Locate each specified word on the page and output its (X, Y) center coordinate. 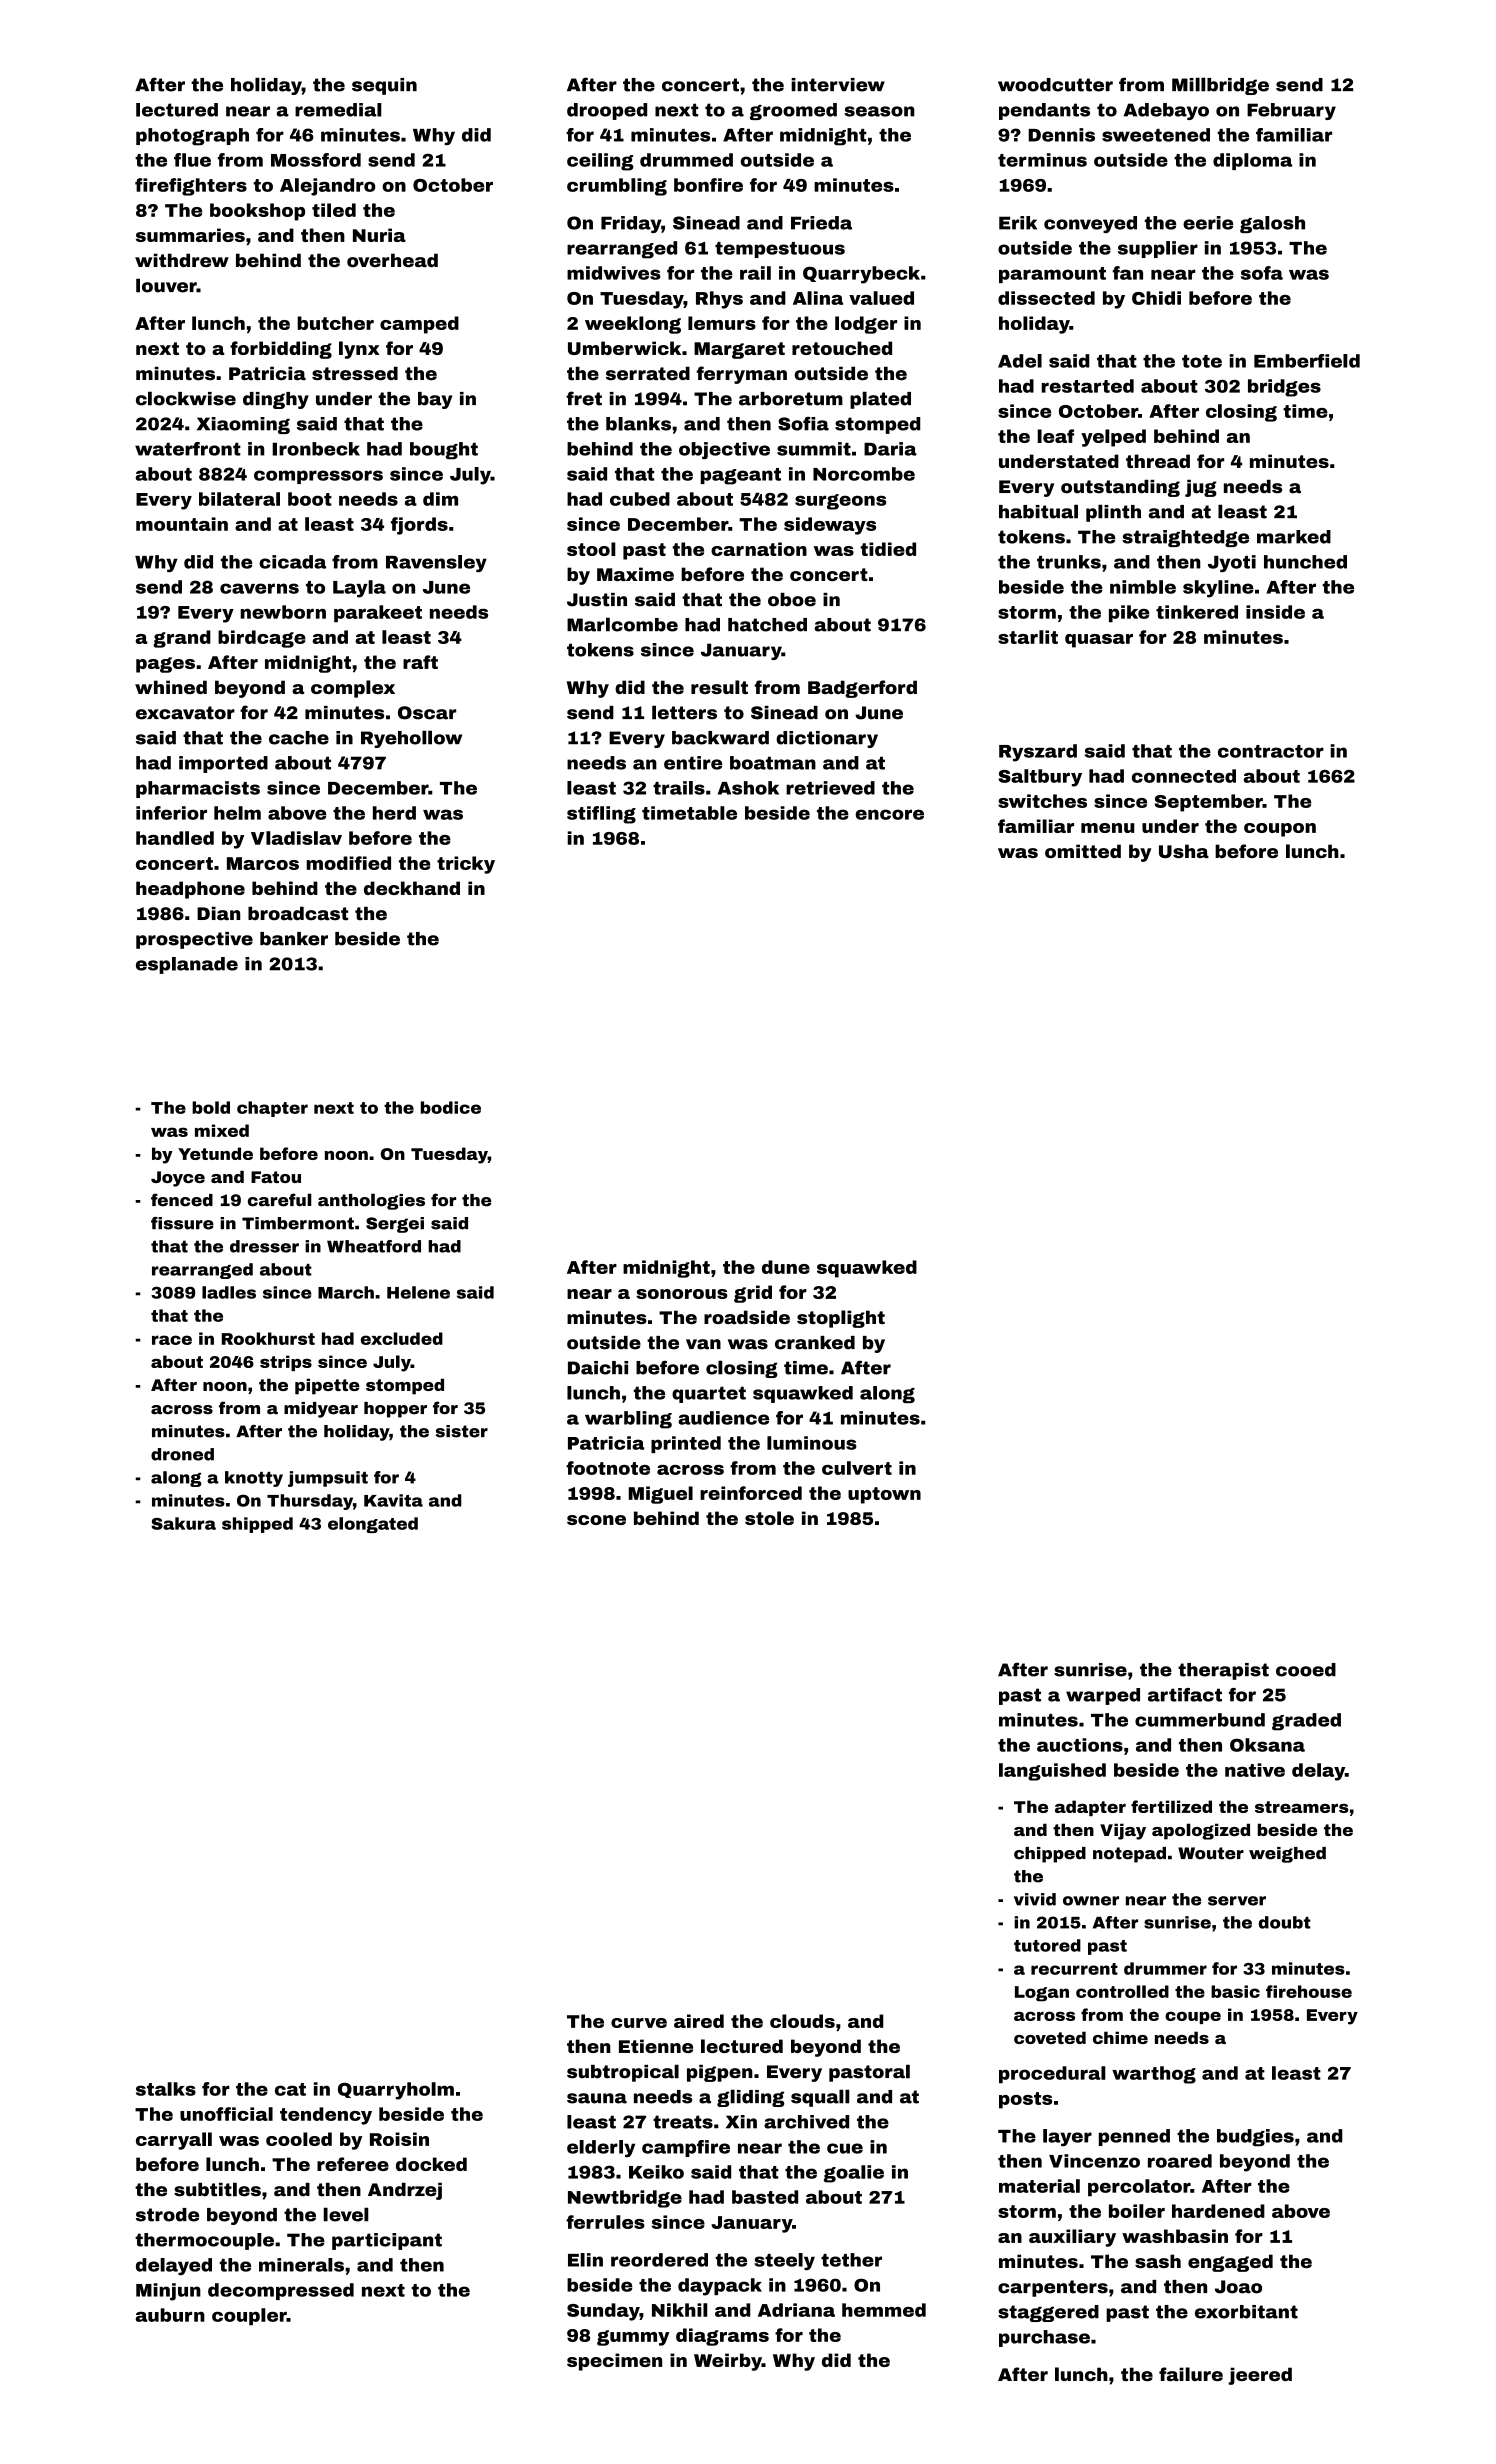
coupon (1280, 830)
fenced (182, 1200)
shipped (257, 1525)
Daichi (598, 1368)
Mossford (316, 160)
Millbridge (1220, 86)
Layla (359, 589)
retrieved (830, 788)
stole (769, 1518)
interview (838, 85)
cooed (1306, 1670)
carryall (174, 2141)
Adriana (796, 2310)
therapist (1223, 1671)
